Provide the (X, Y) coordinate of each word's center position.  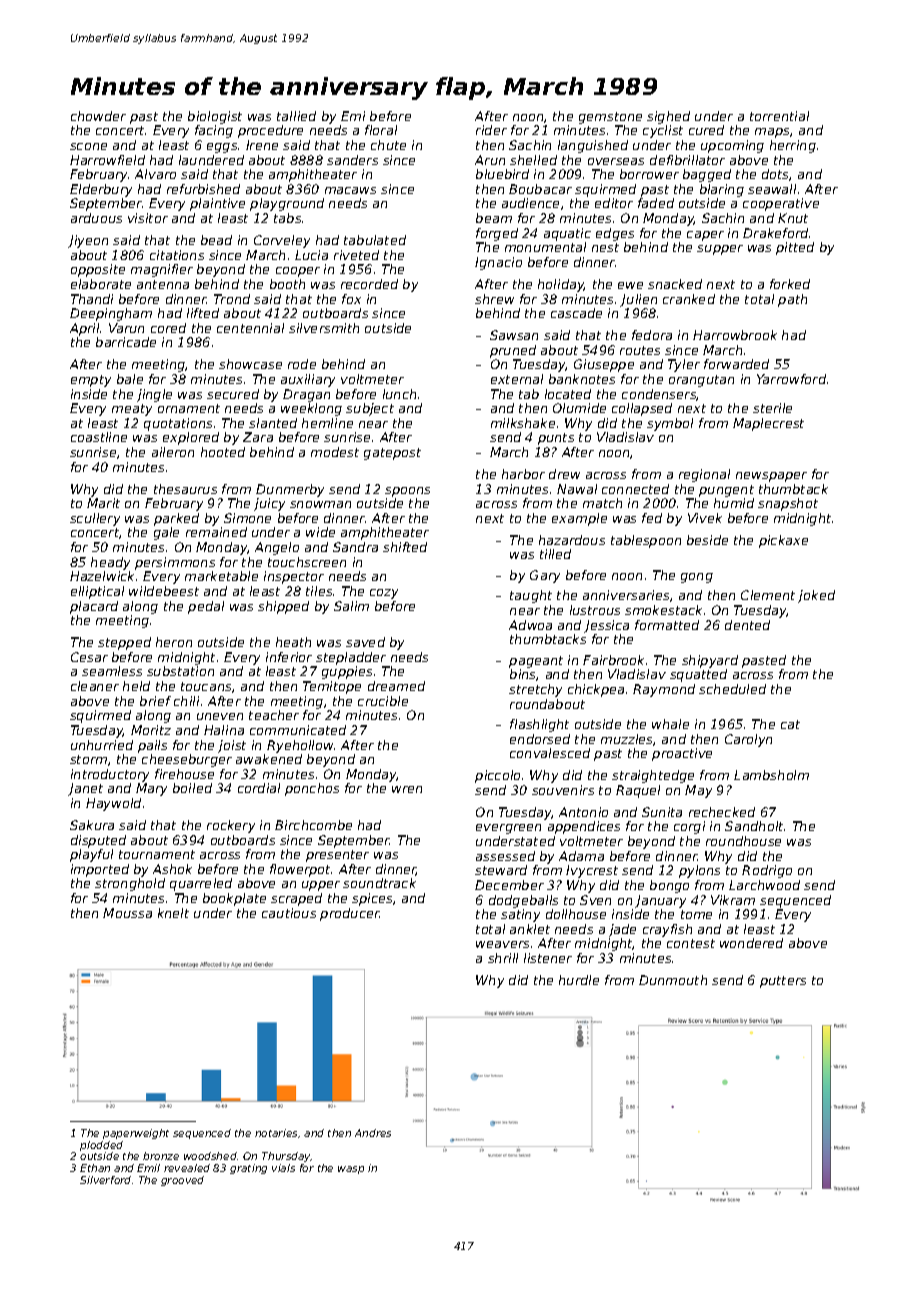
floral (381, 130)
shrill (503, 958)
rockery (231, 826)
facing (214, 131)
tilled (555, 554)
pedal (206, 607)
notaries (276, 1133)
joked (816, 596)
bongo (669, 886)
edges (615, 234)
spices (372, 899)
